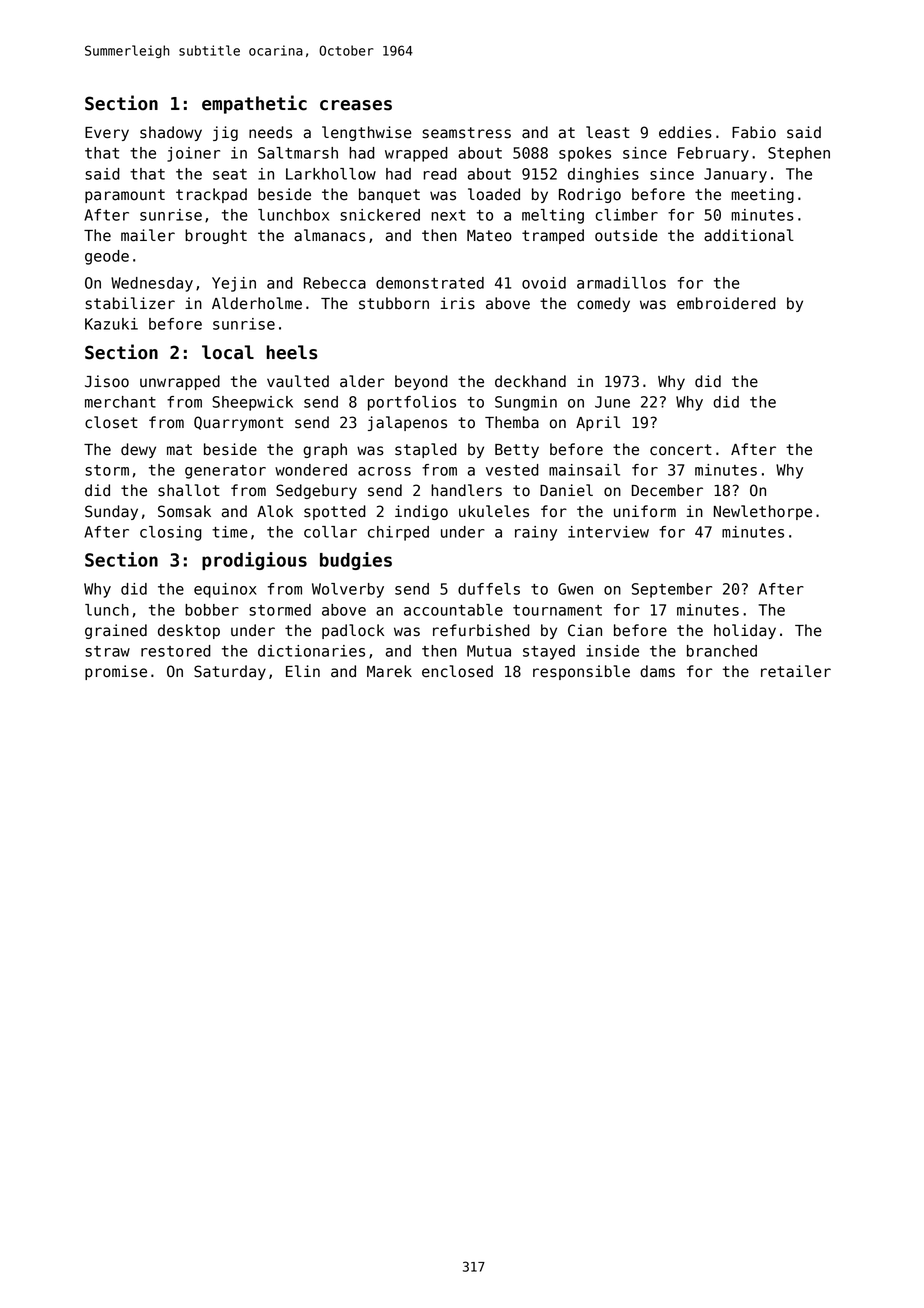  What do you see at coordinates (575, 589) in the screenshot?
I see `Gwen` at bounding box center [575, 589].
